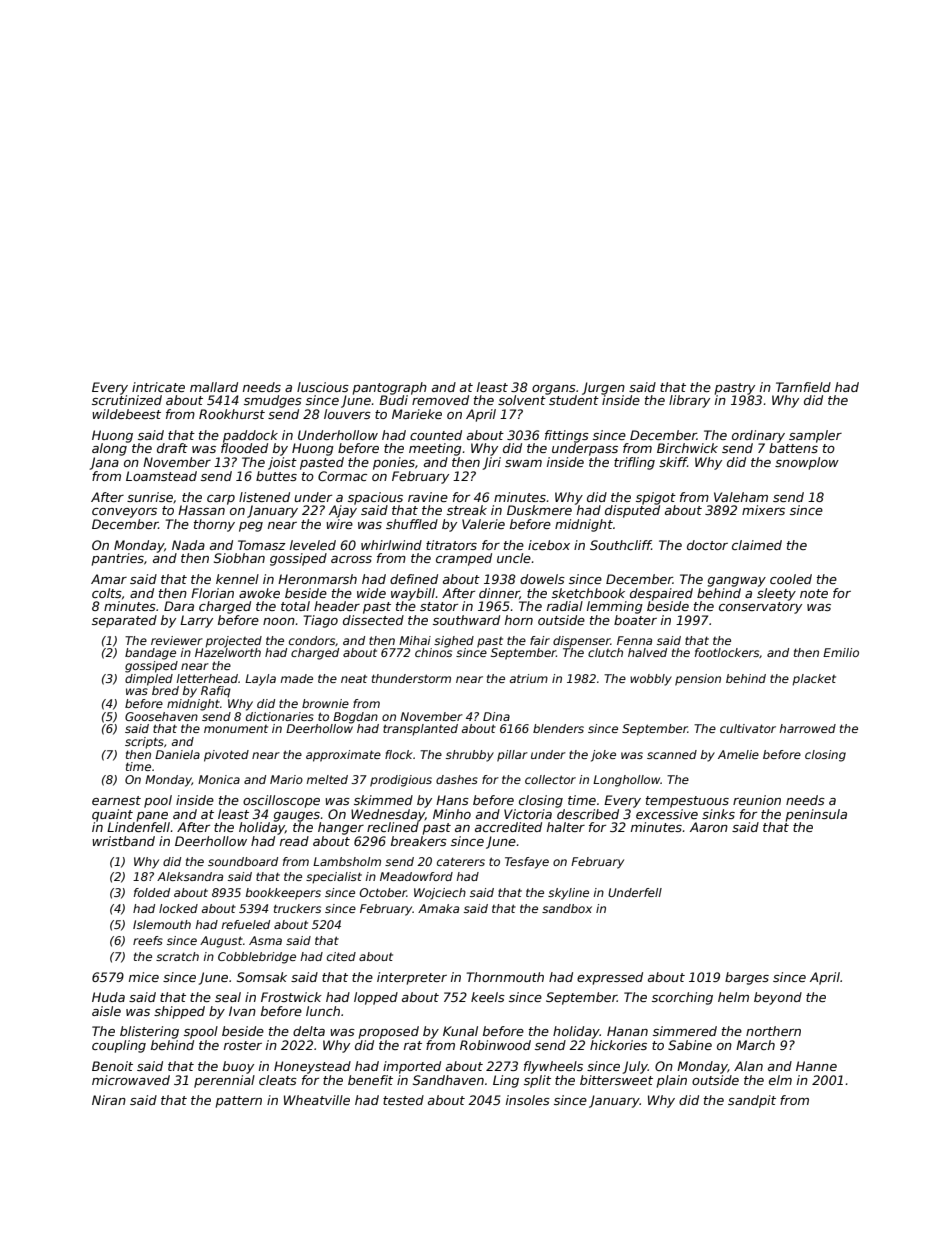 This screenshot has height=1233, width=952. I want to click on Lambsholm, so click(347, 861).
